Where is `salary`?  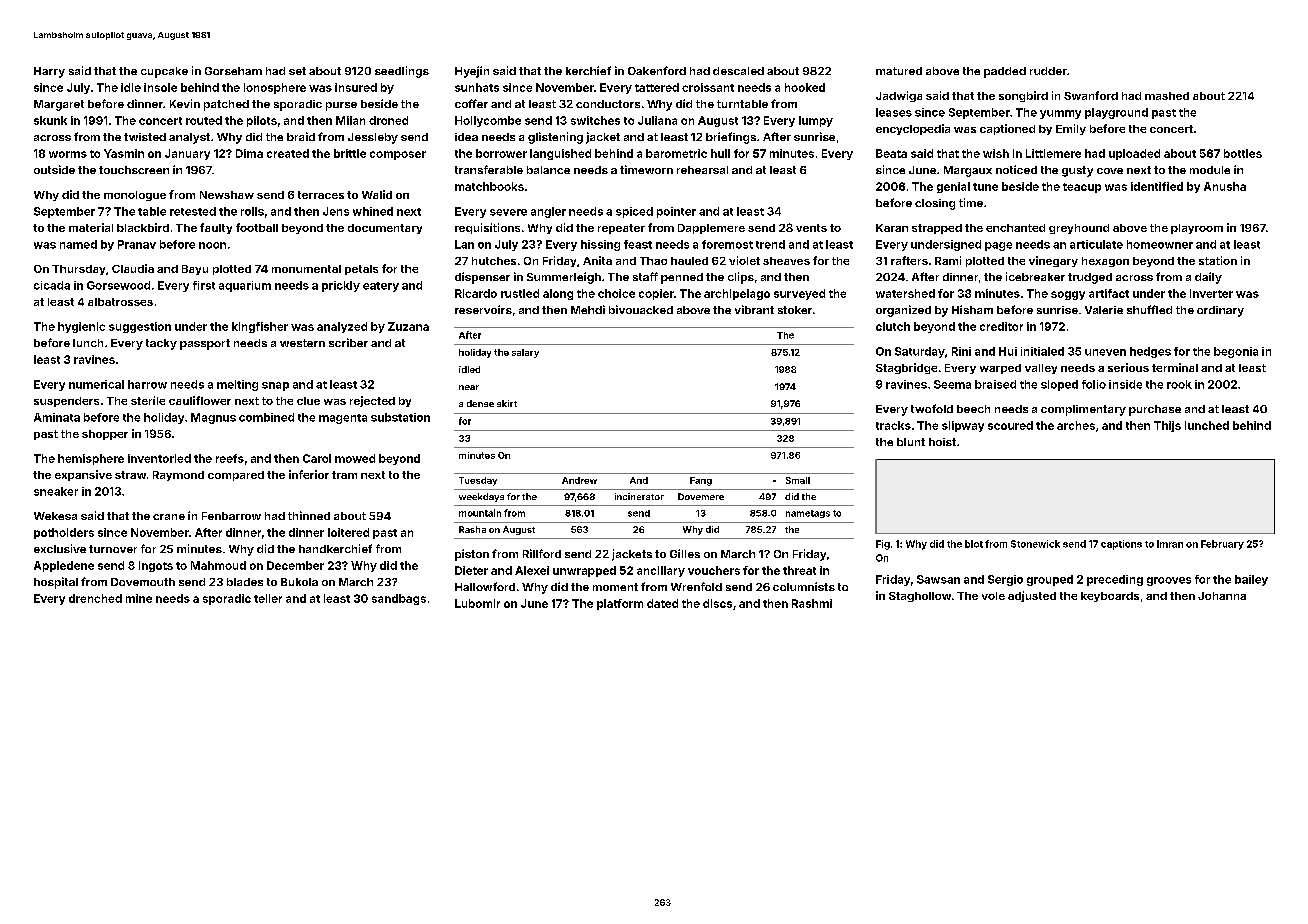
salary is located at coordinates (525, 353).
